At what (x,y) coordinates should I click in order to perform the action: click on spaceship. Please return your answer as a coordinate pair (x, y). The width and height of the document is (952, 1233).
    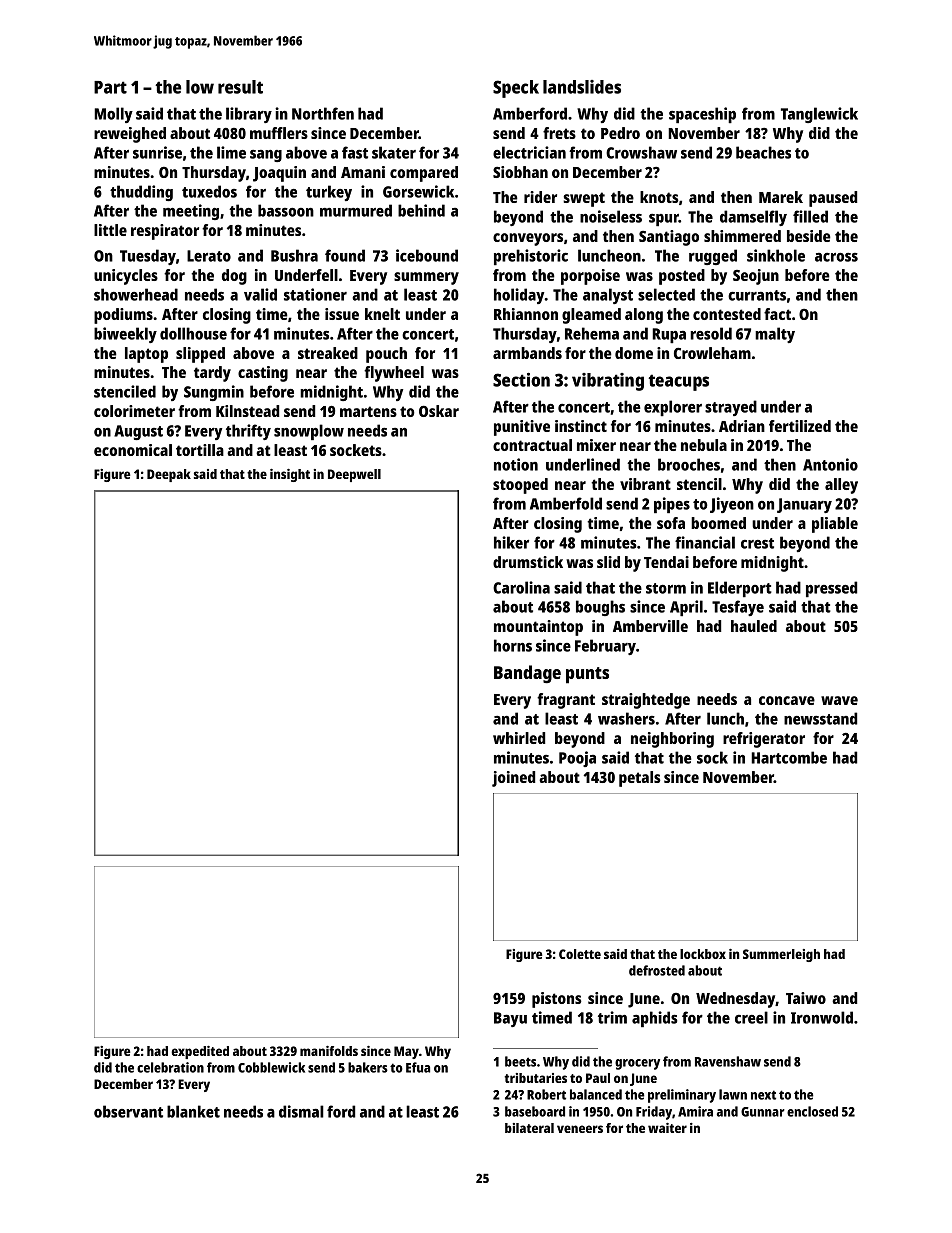
    Looking at the image, I should click on (702, 115).
